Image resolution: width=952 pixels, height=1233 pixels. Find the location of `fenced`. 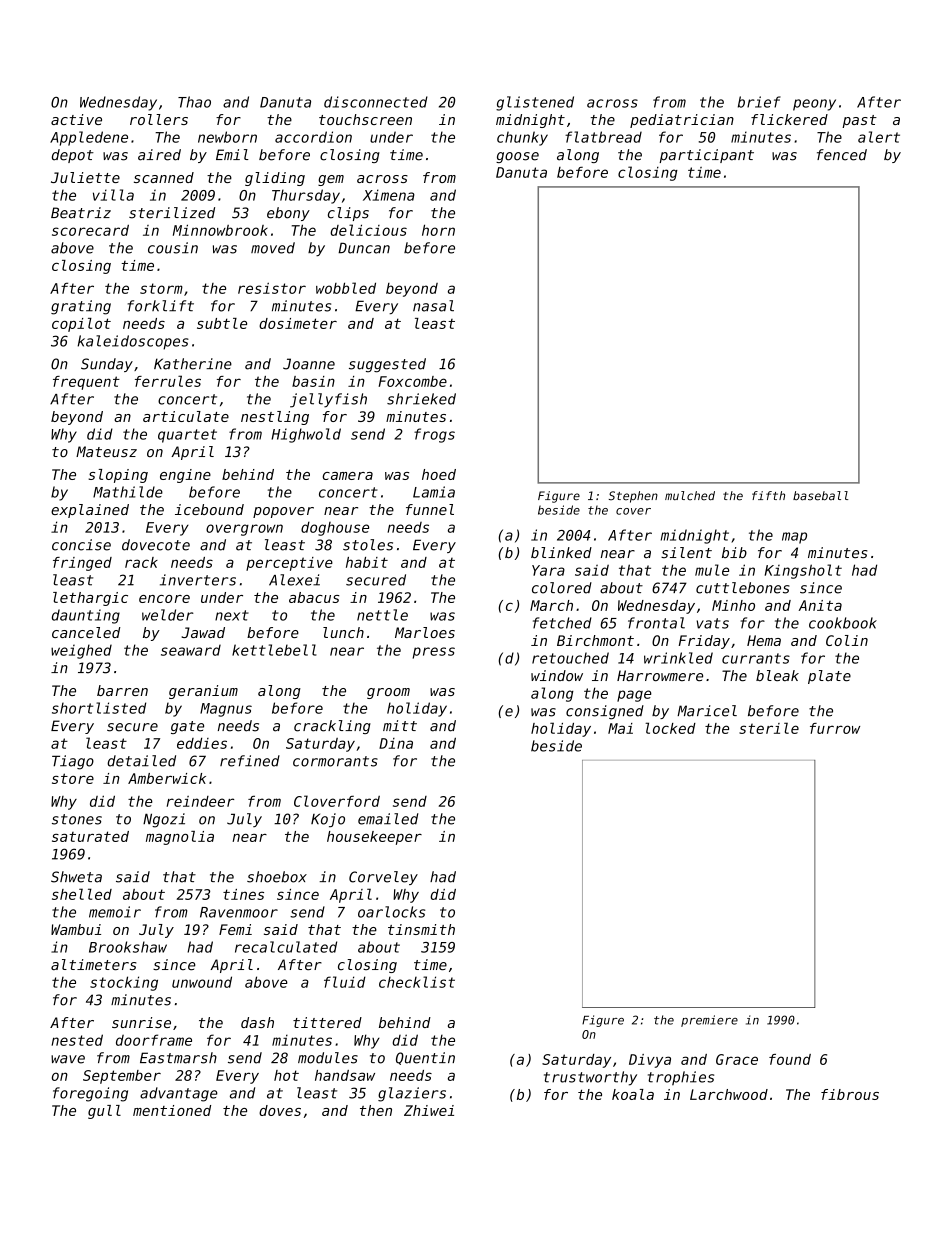

fenced is located at coordinates (842, 155).
